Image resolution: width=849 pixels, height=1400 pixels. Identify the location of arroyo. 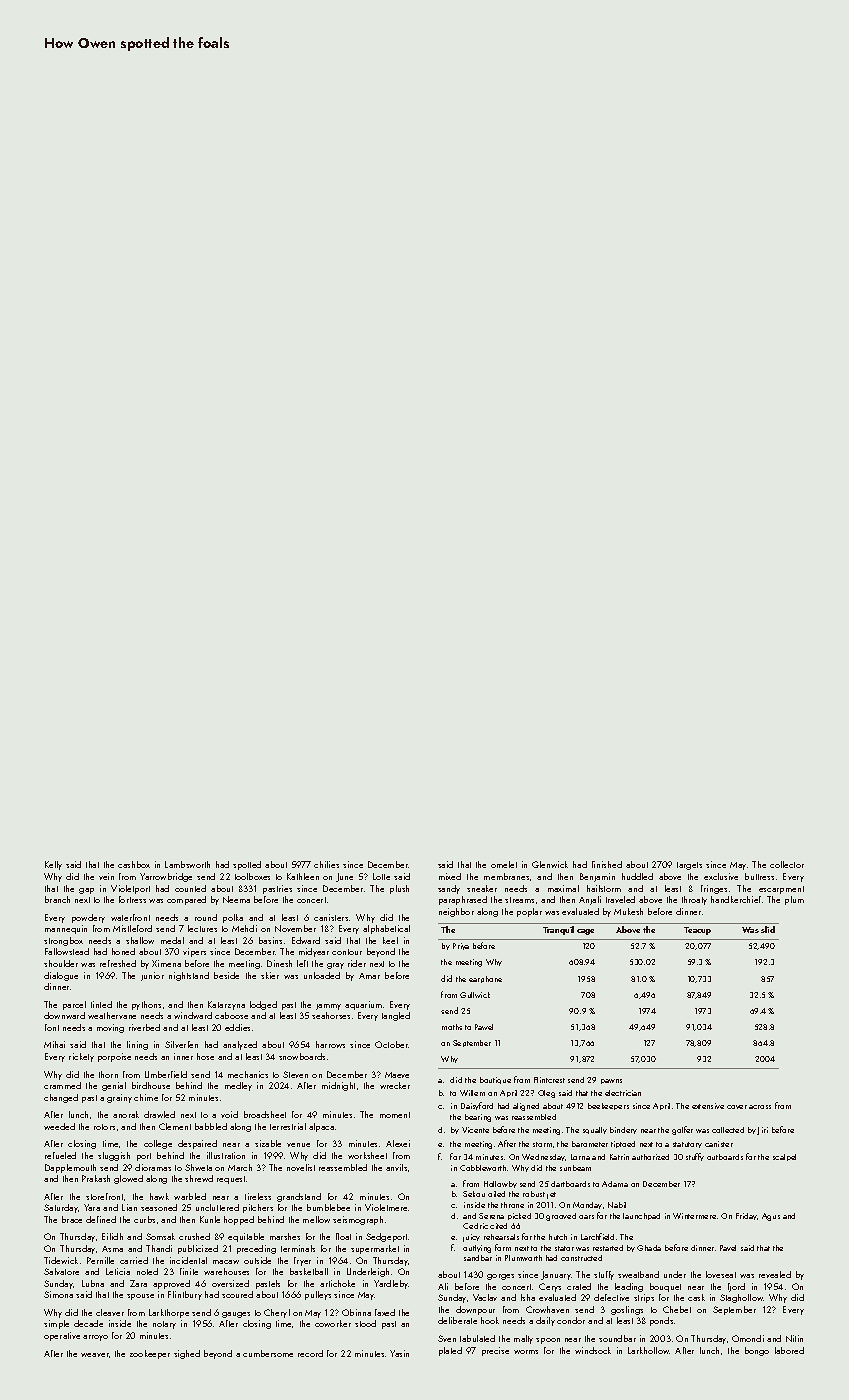
(95, 1338).
